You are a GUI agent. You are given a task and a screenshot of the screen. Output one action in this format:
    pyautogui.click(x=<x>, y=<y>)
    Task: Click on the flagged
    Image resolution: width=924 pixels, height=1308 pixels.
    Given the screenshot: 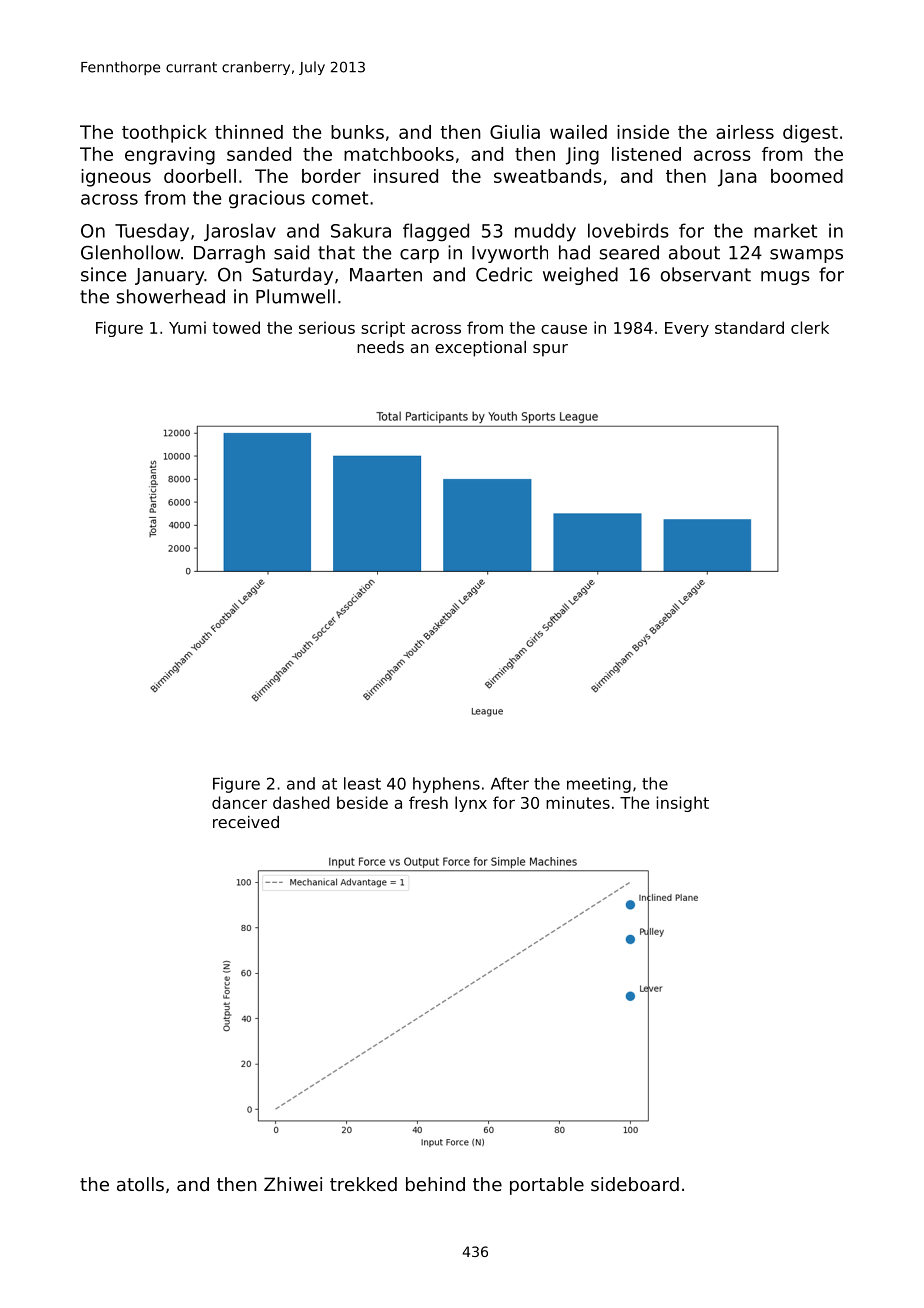 What is the action you would take?
    pyautogui.click(x=436, y=232)
